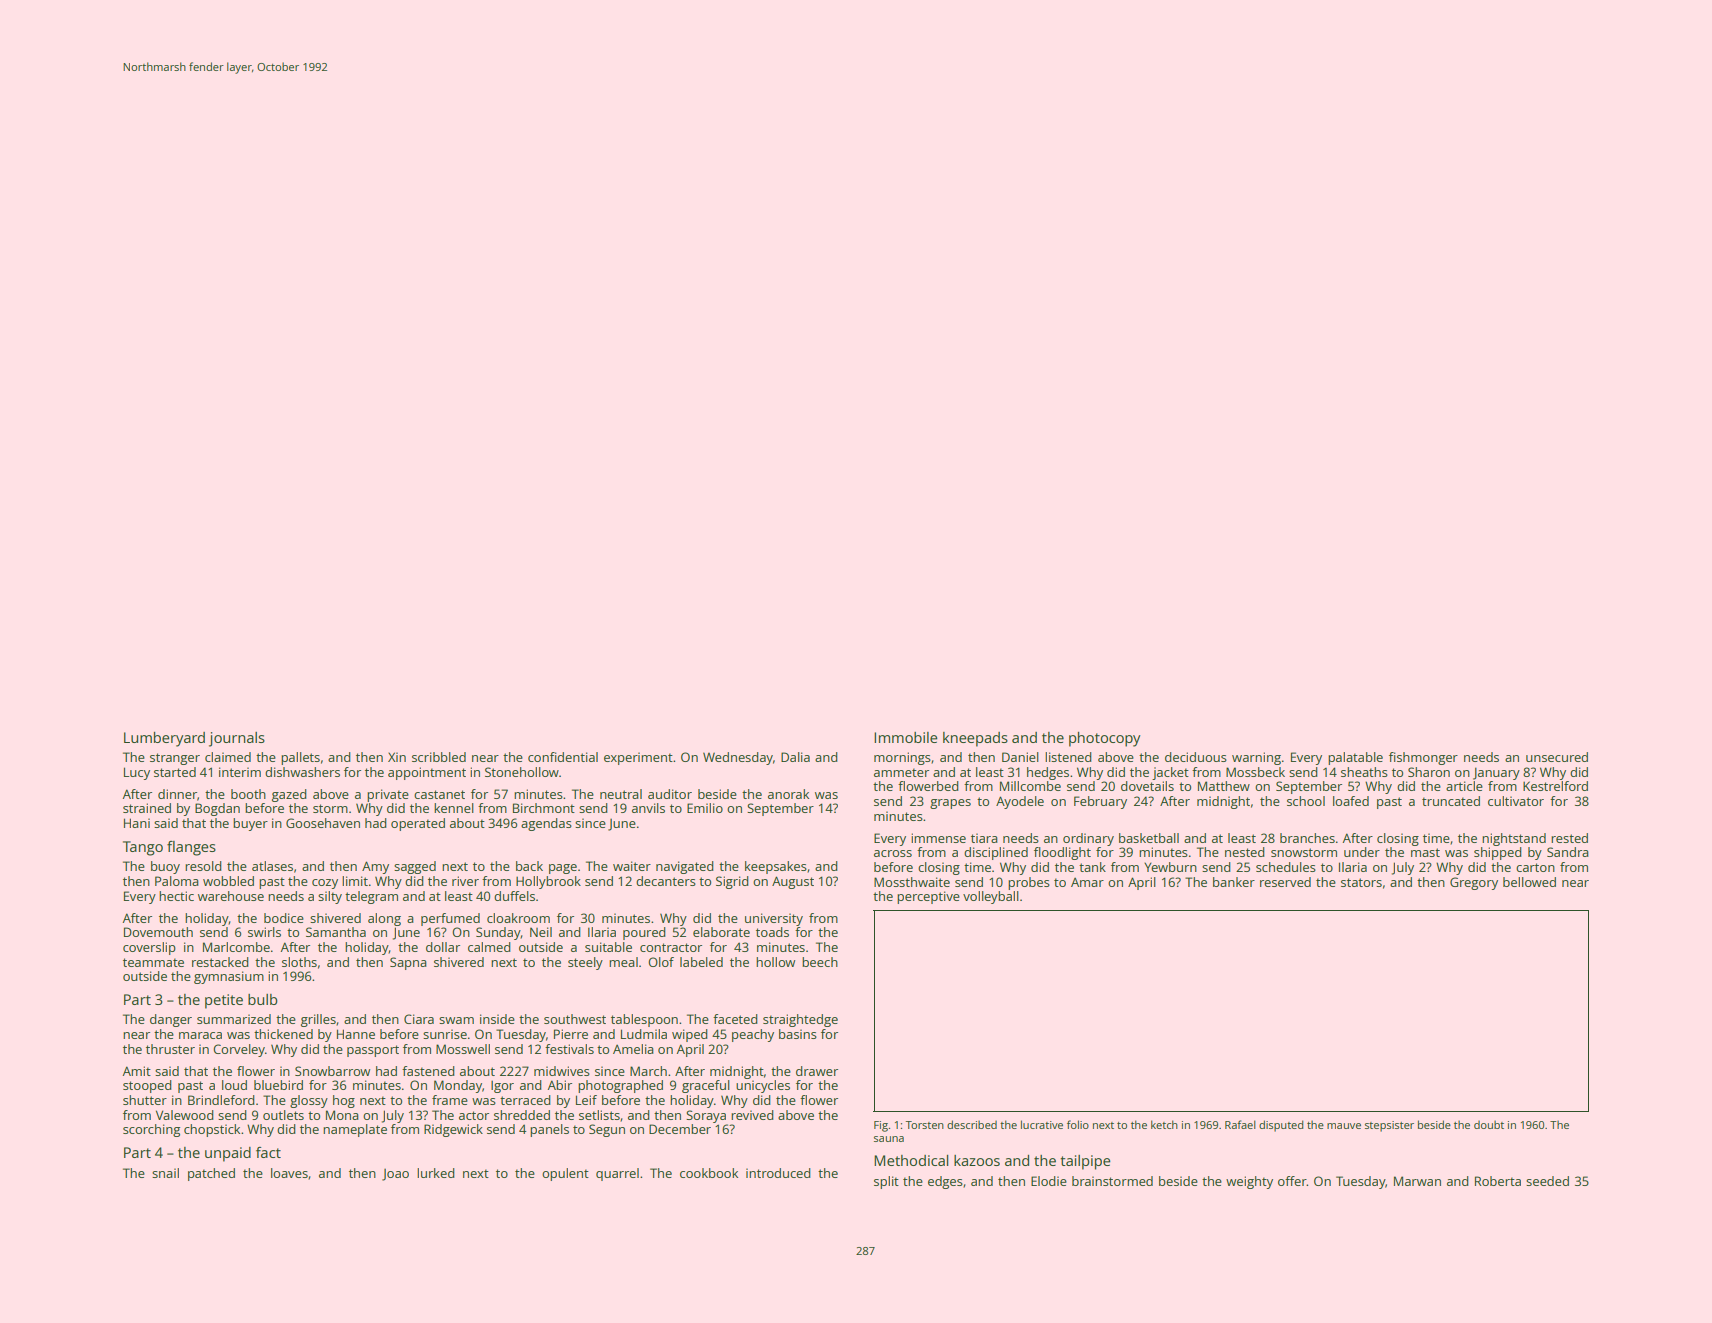 This screenshot has height=1323, width=1712. What do you see at coordinates (991, 897) in the screenshot?
I see `volleyball` at bounding box center [991, 897].
